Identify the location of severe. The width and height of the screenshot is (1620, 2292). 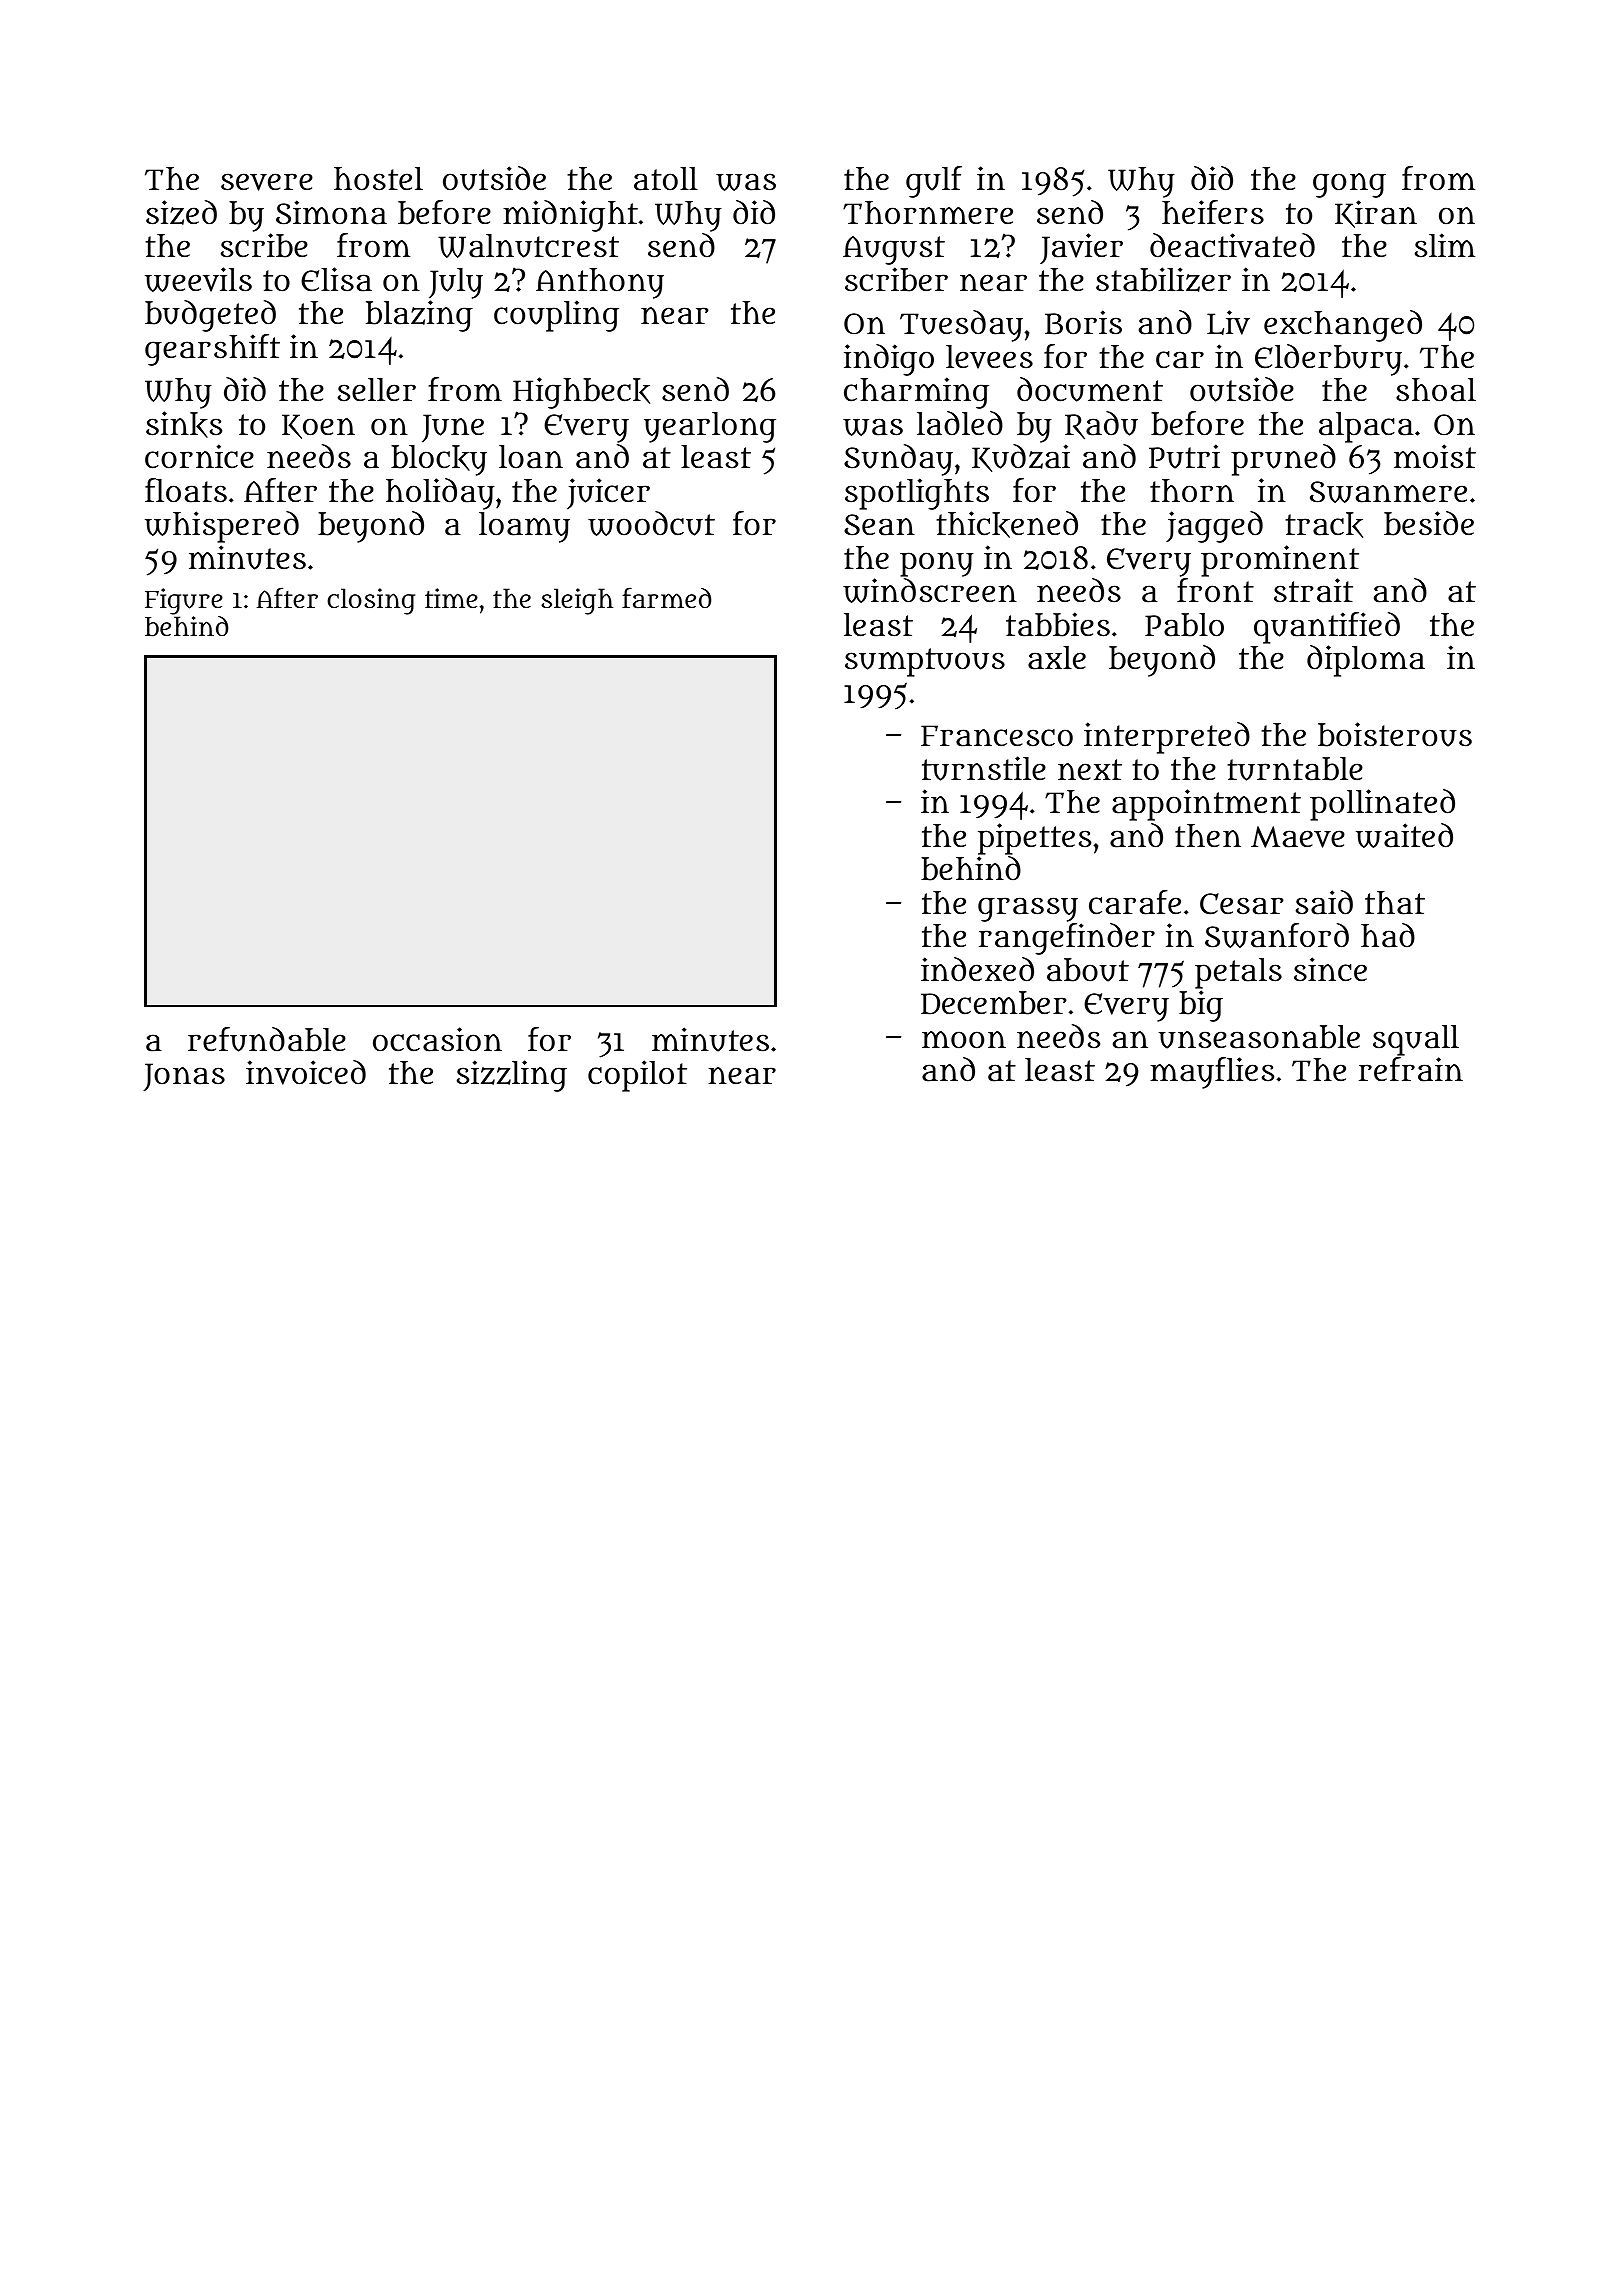
(267, 182).
